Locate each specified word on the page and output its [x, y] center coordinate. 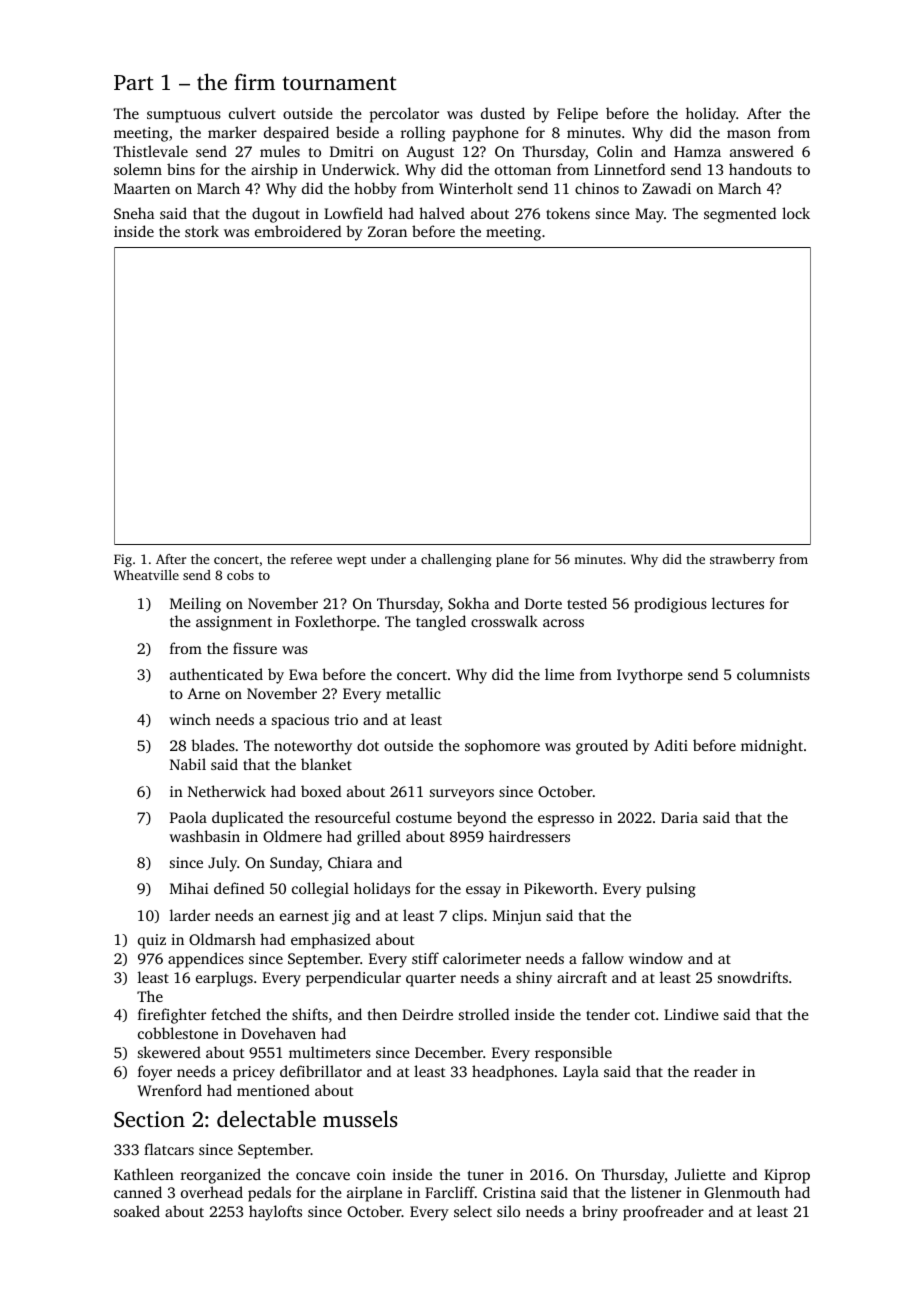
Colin [615, 151]
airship [274, 171]
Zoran [387, 231]
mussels [360, 1118]
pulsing [671, 890]
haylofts [275, 1213]
